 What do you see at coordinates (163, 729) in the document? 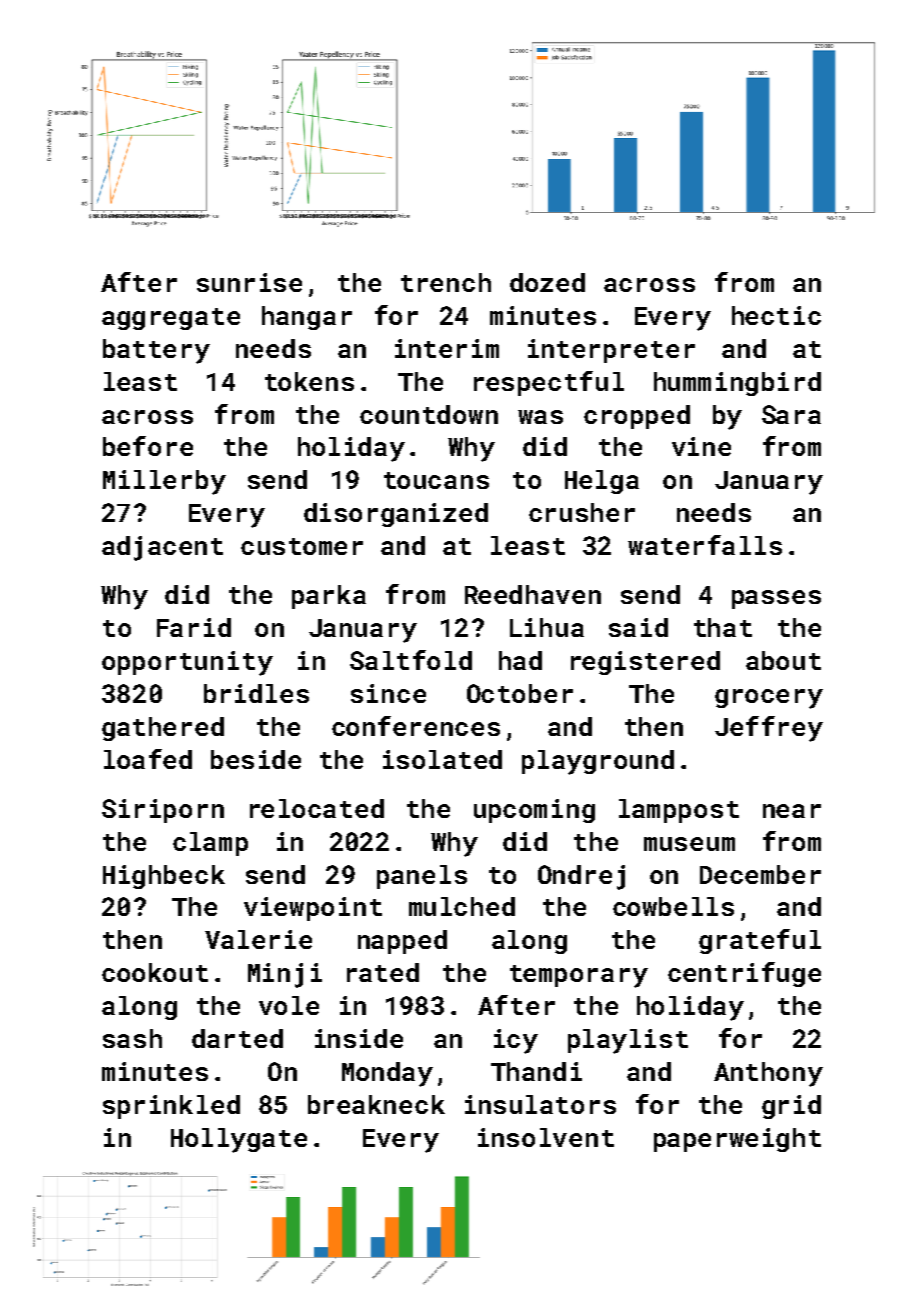
I see `gathered` at bounding box center [163, 729].
